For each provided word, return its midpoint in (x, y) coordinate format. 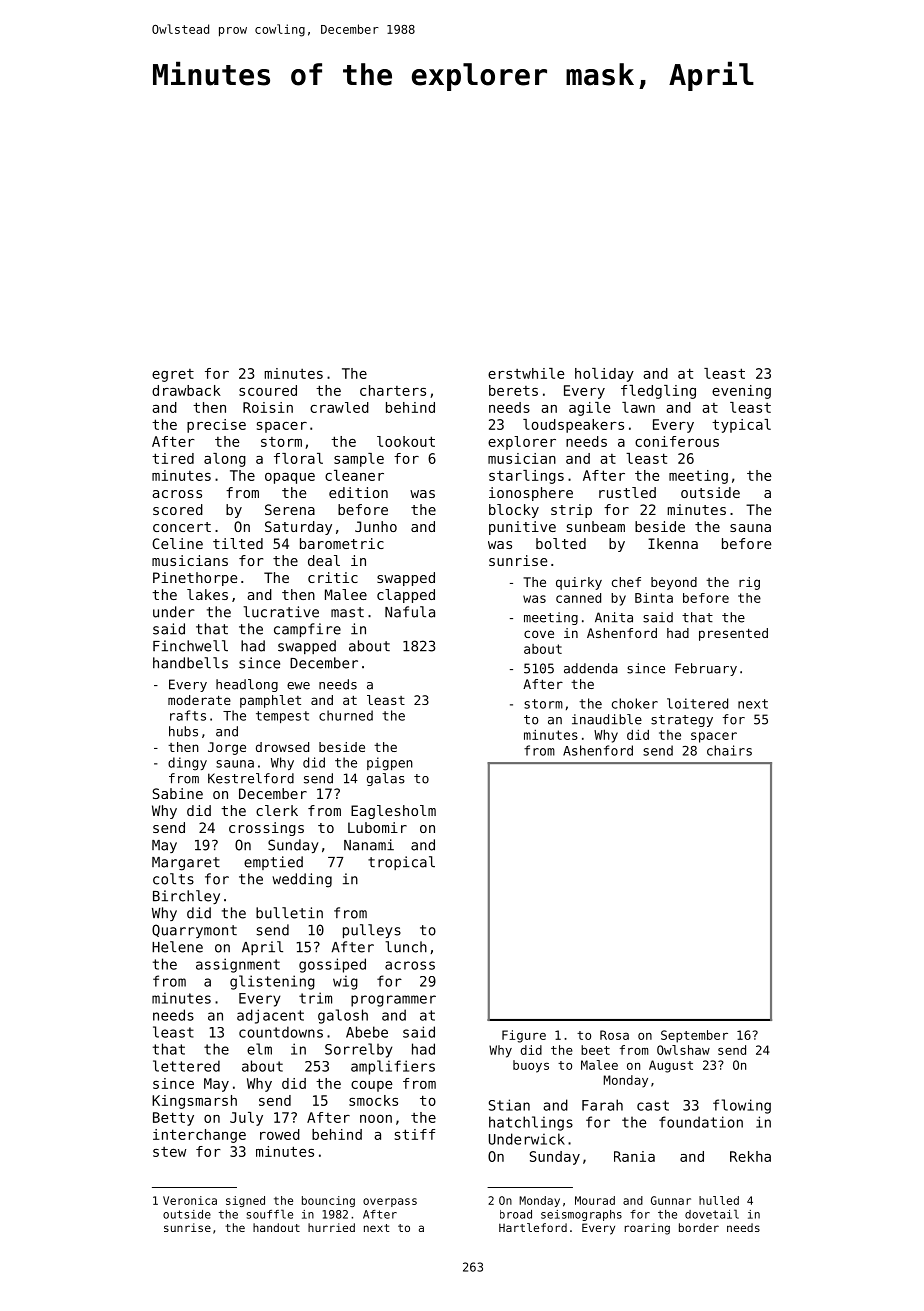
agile (589, 409)
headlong (247, 685)
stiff (415, 1134)
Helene (177, 947)
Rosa (614, 1035)
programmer (393, 1001)
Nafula (410, 612)
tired (173, 458)
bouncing (328, 1201)
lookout (406, 441)
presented (733, 634)
